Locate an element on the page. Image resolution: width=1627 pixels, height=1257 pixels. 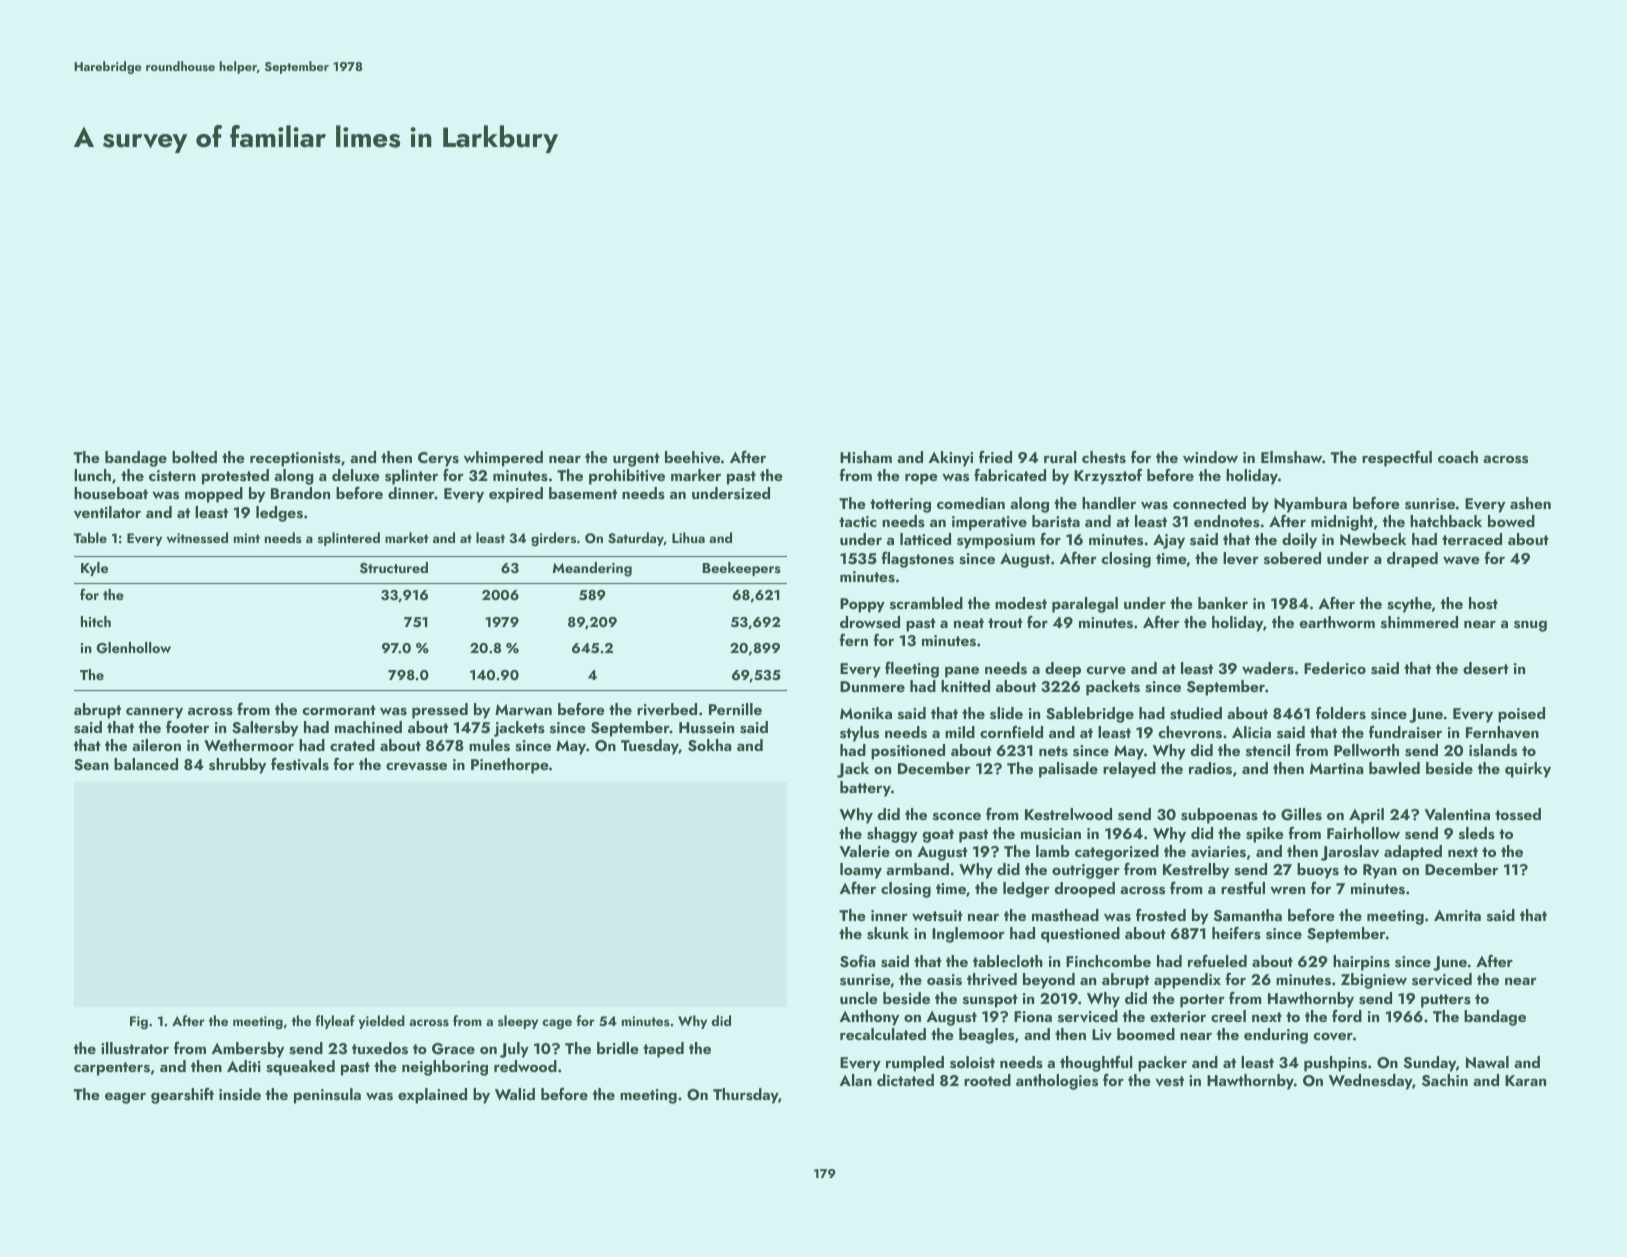
flyleaf is located at coordinates (335, 1022).
